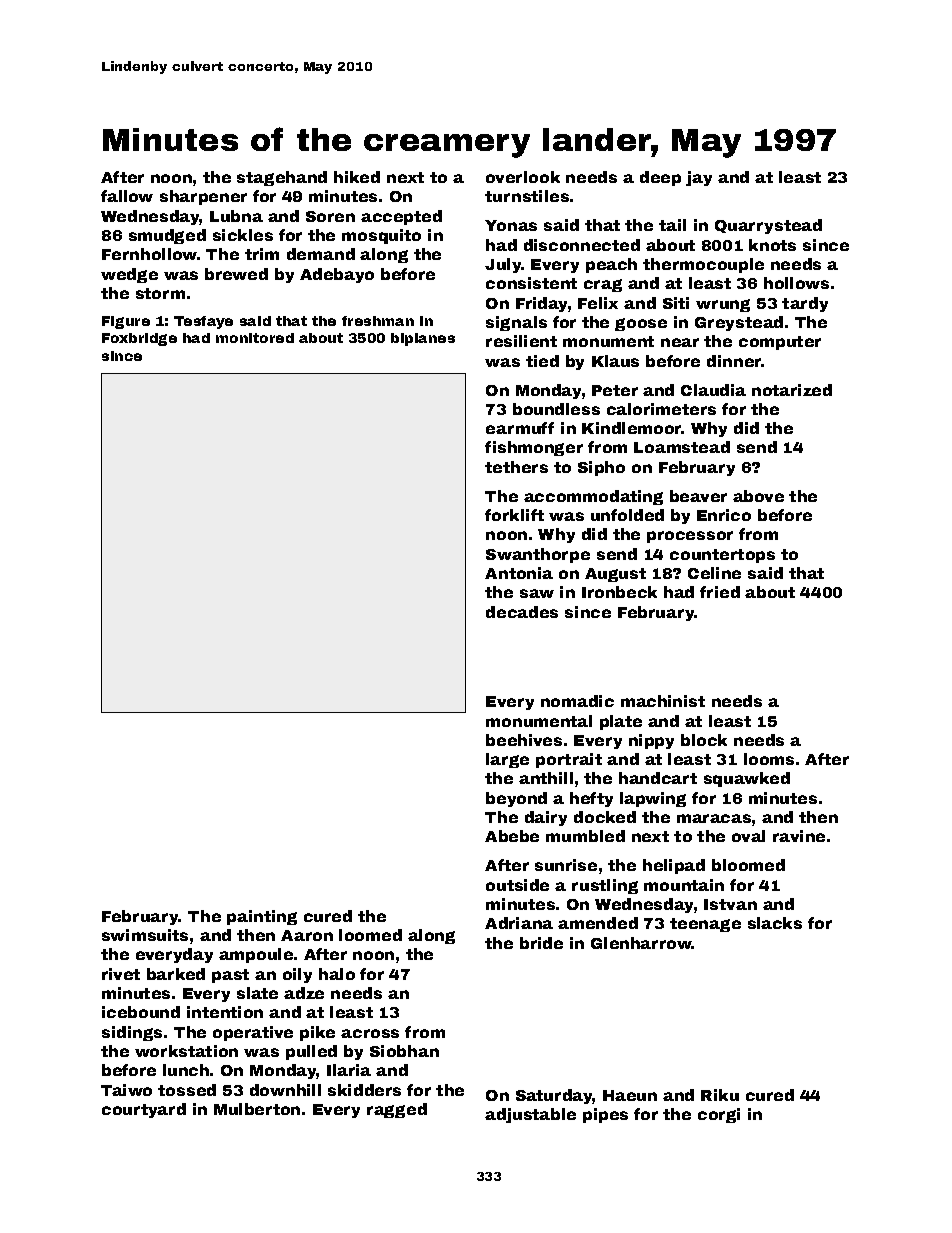  I want to click on swimsuits, so click(145, 935).
